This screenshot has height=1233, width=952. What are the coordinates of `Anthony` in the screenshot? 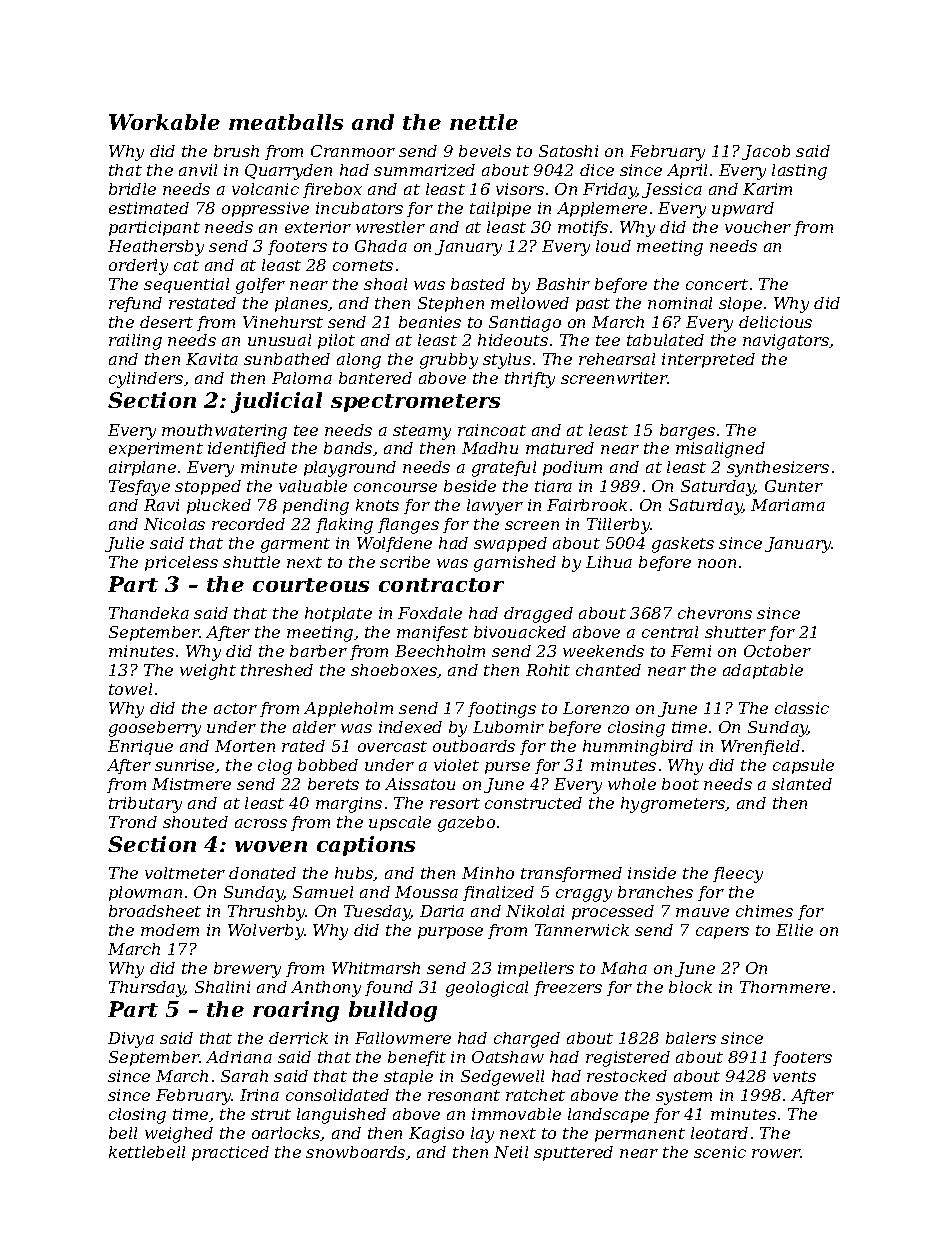 It's located at (326, 989).
